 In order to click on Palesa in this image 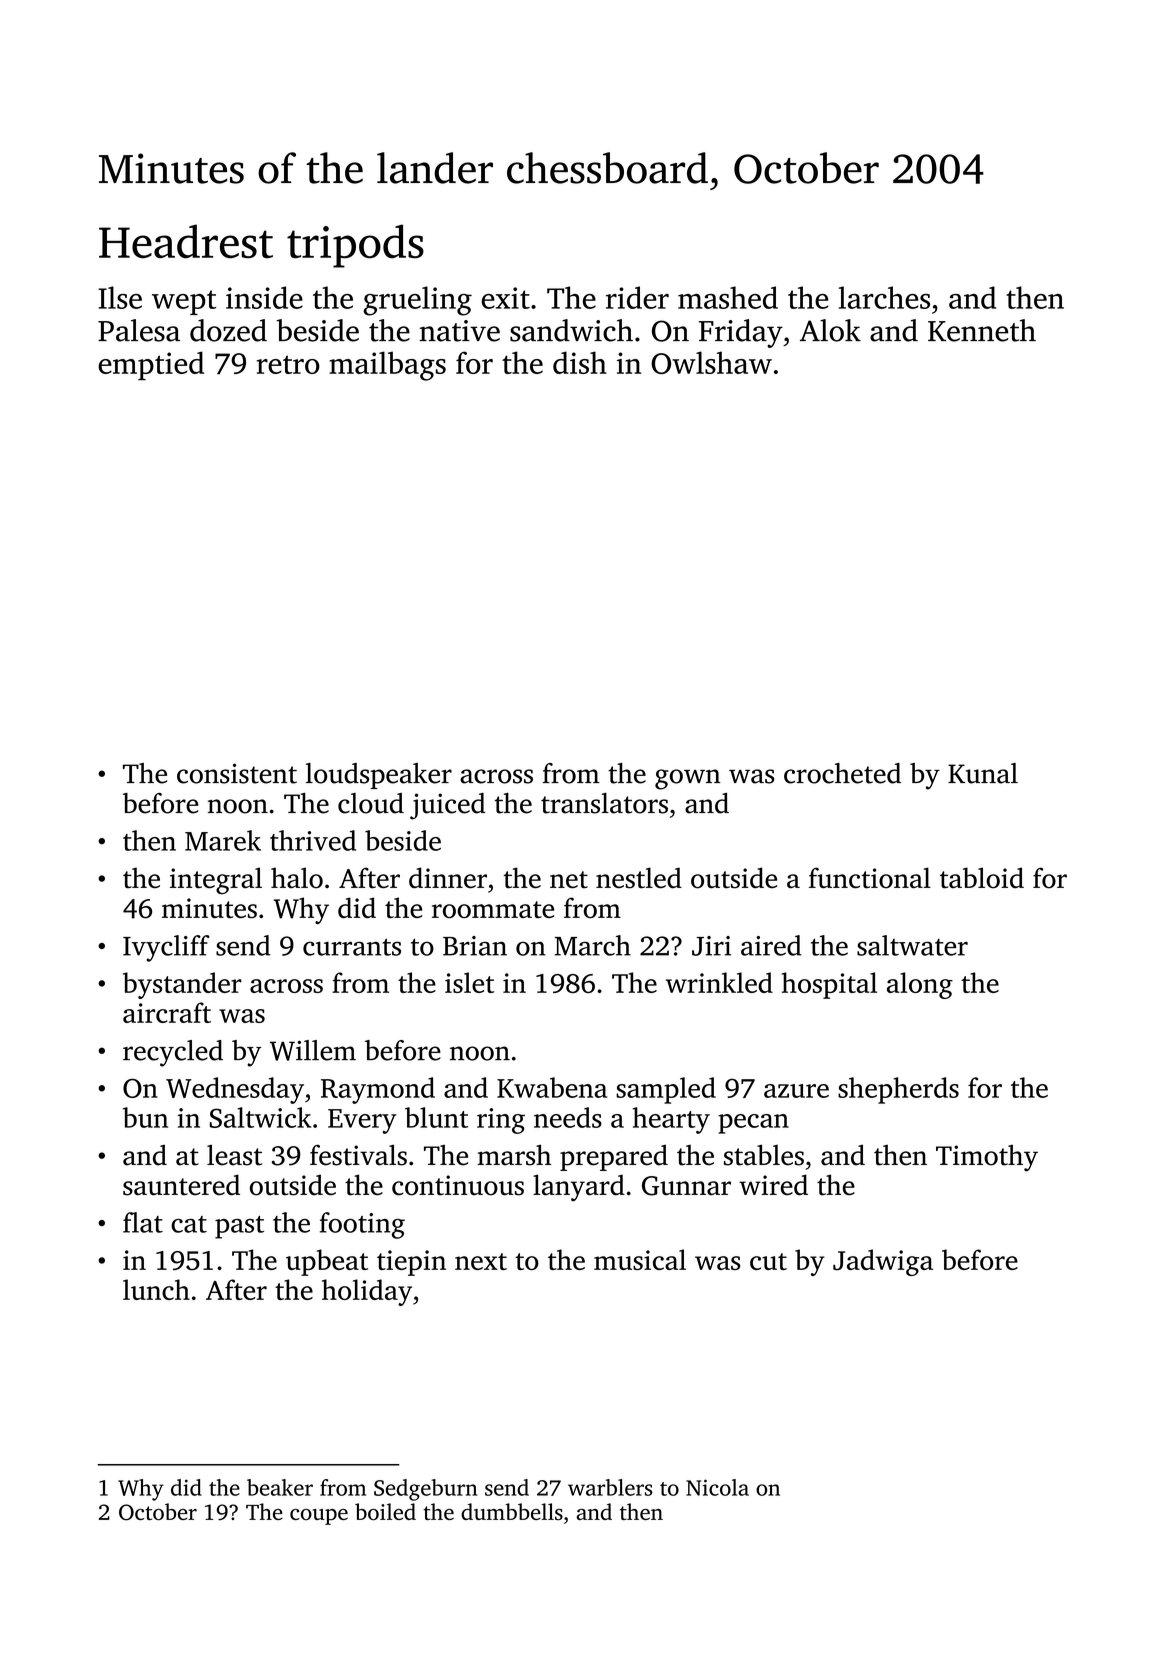, I will do `click(139, 330)`.
